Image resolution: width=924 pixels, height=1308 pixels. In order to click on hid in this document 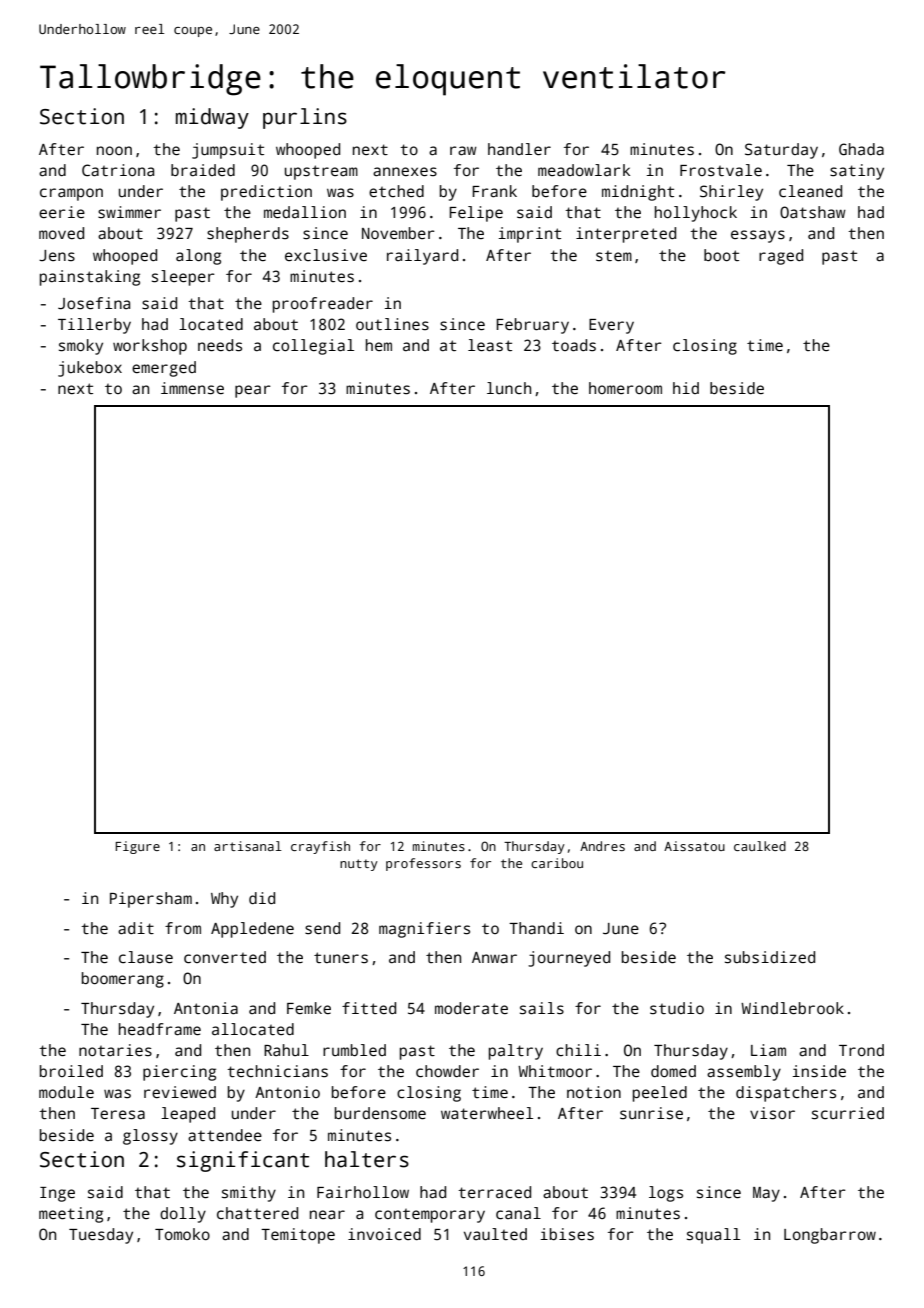, I will do `click(686, 388)`.
